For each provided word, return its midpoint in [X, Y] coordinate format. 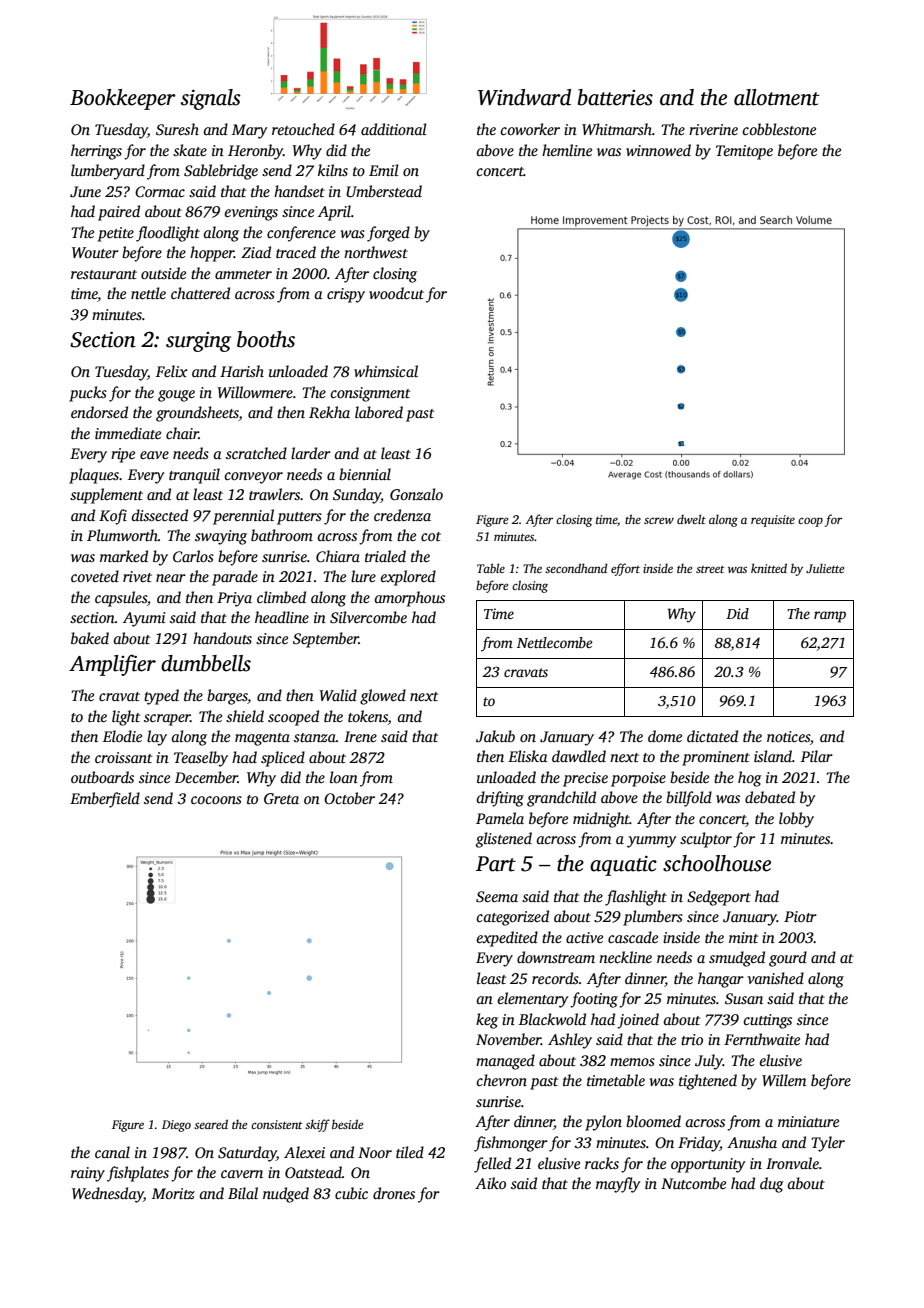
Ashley [570, 1041]
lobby [796, 820]
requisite [773, 521]
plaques [94, 476]
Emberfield [105, 800]
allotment [777, 97]
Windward [524, 97]
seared [211, 1124]
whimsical [386, 371]
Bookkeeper [123, 99]
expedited [507, 939]
